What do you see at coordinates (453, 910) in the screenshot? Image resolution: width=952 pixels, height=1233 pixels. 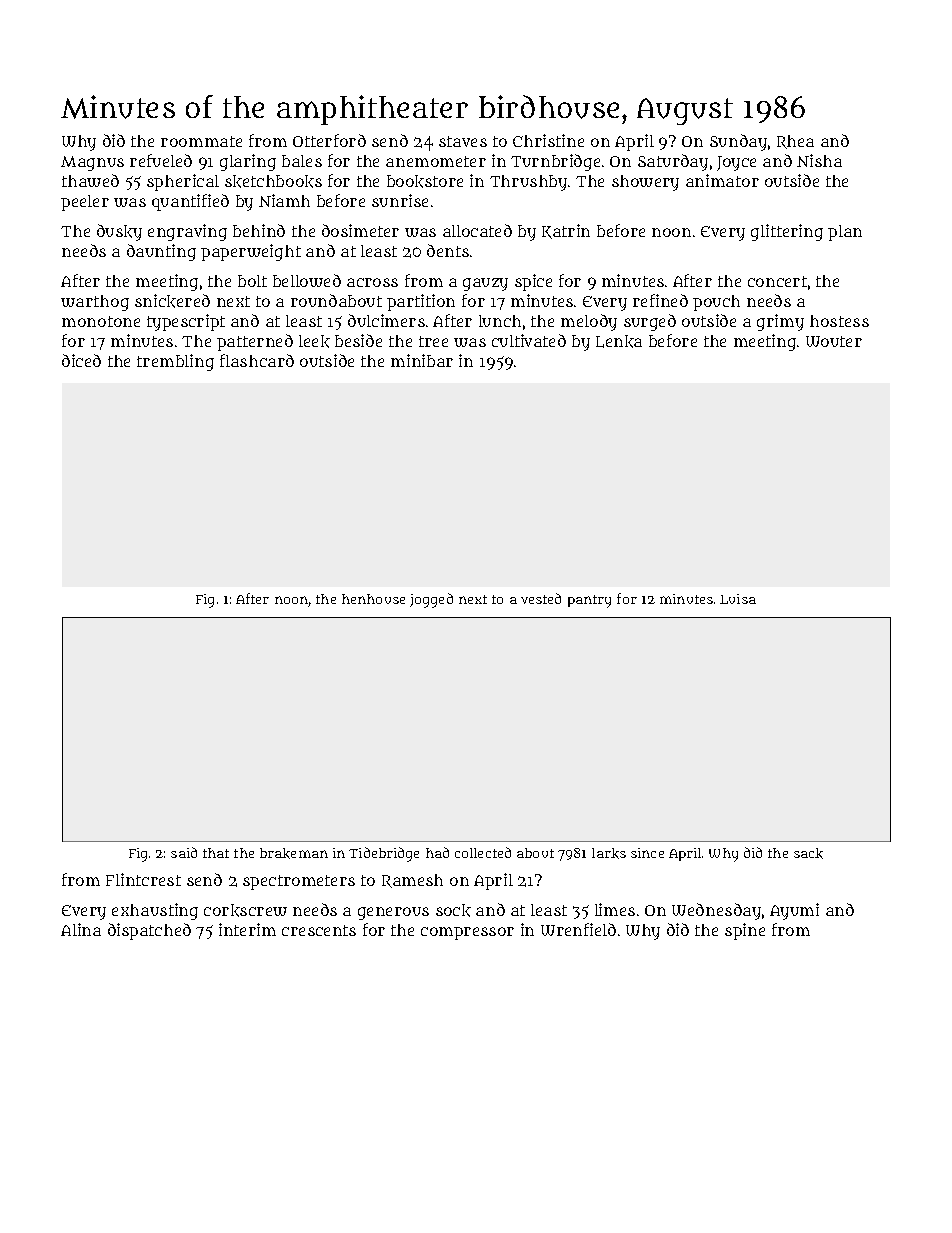 I see `sock` at bounding box center [453, 910].
